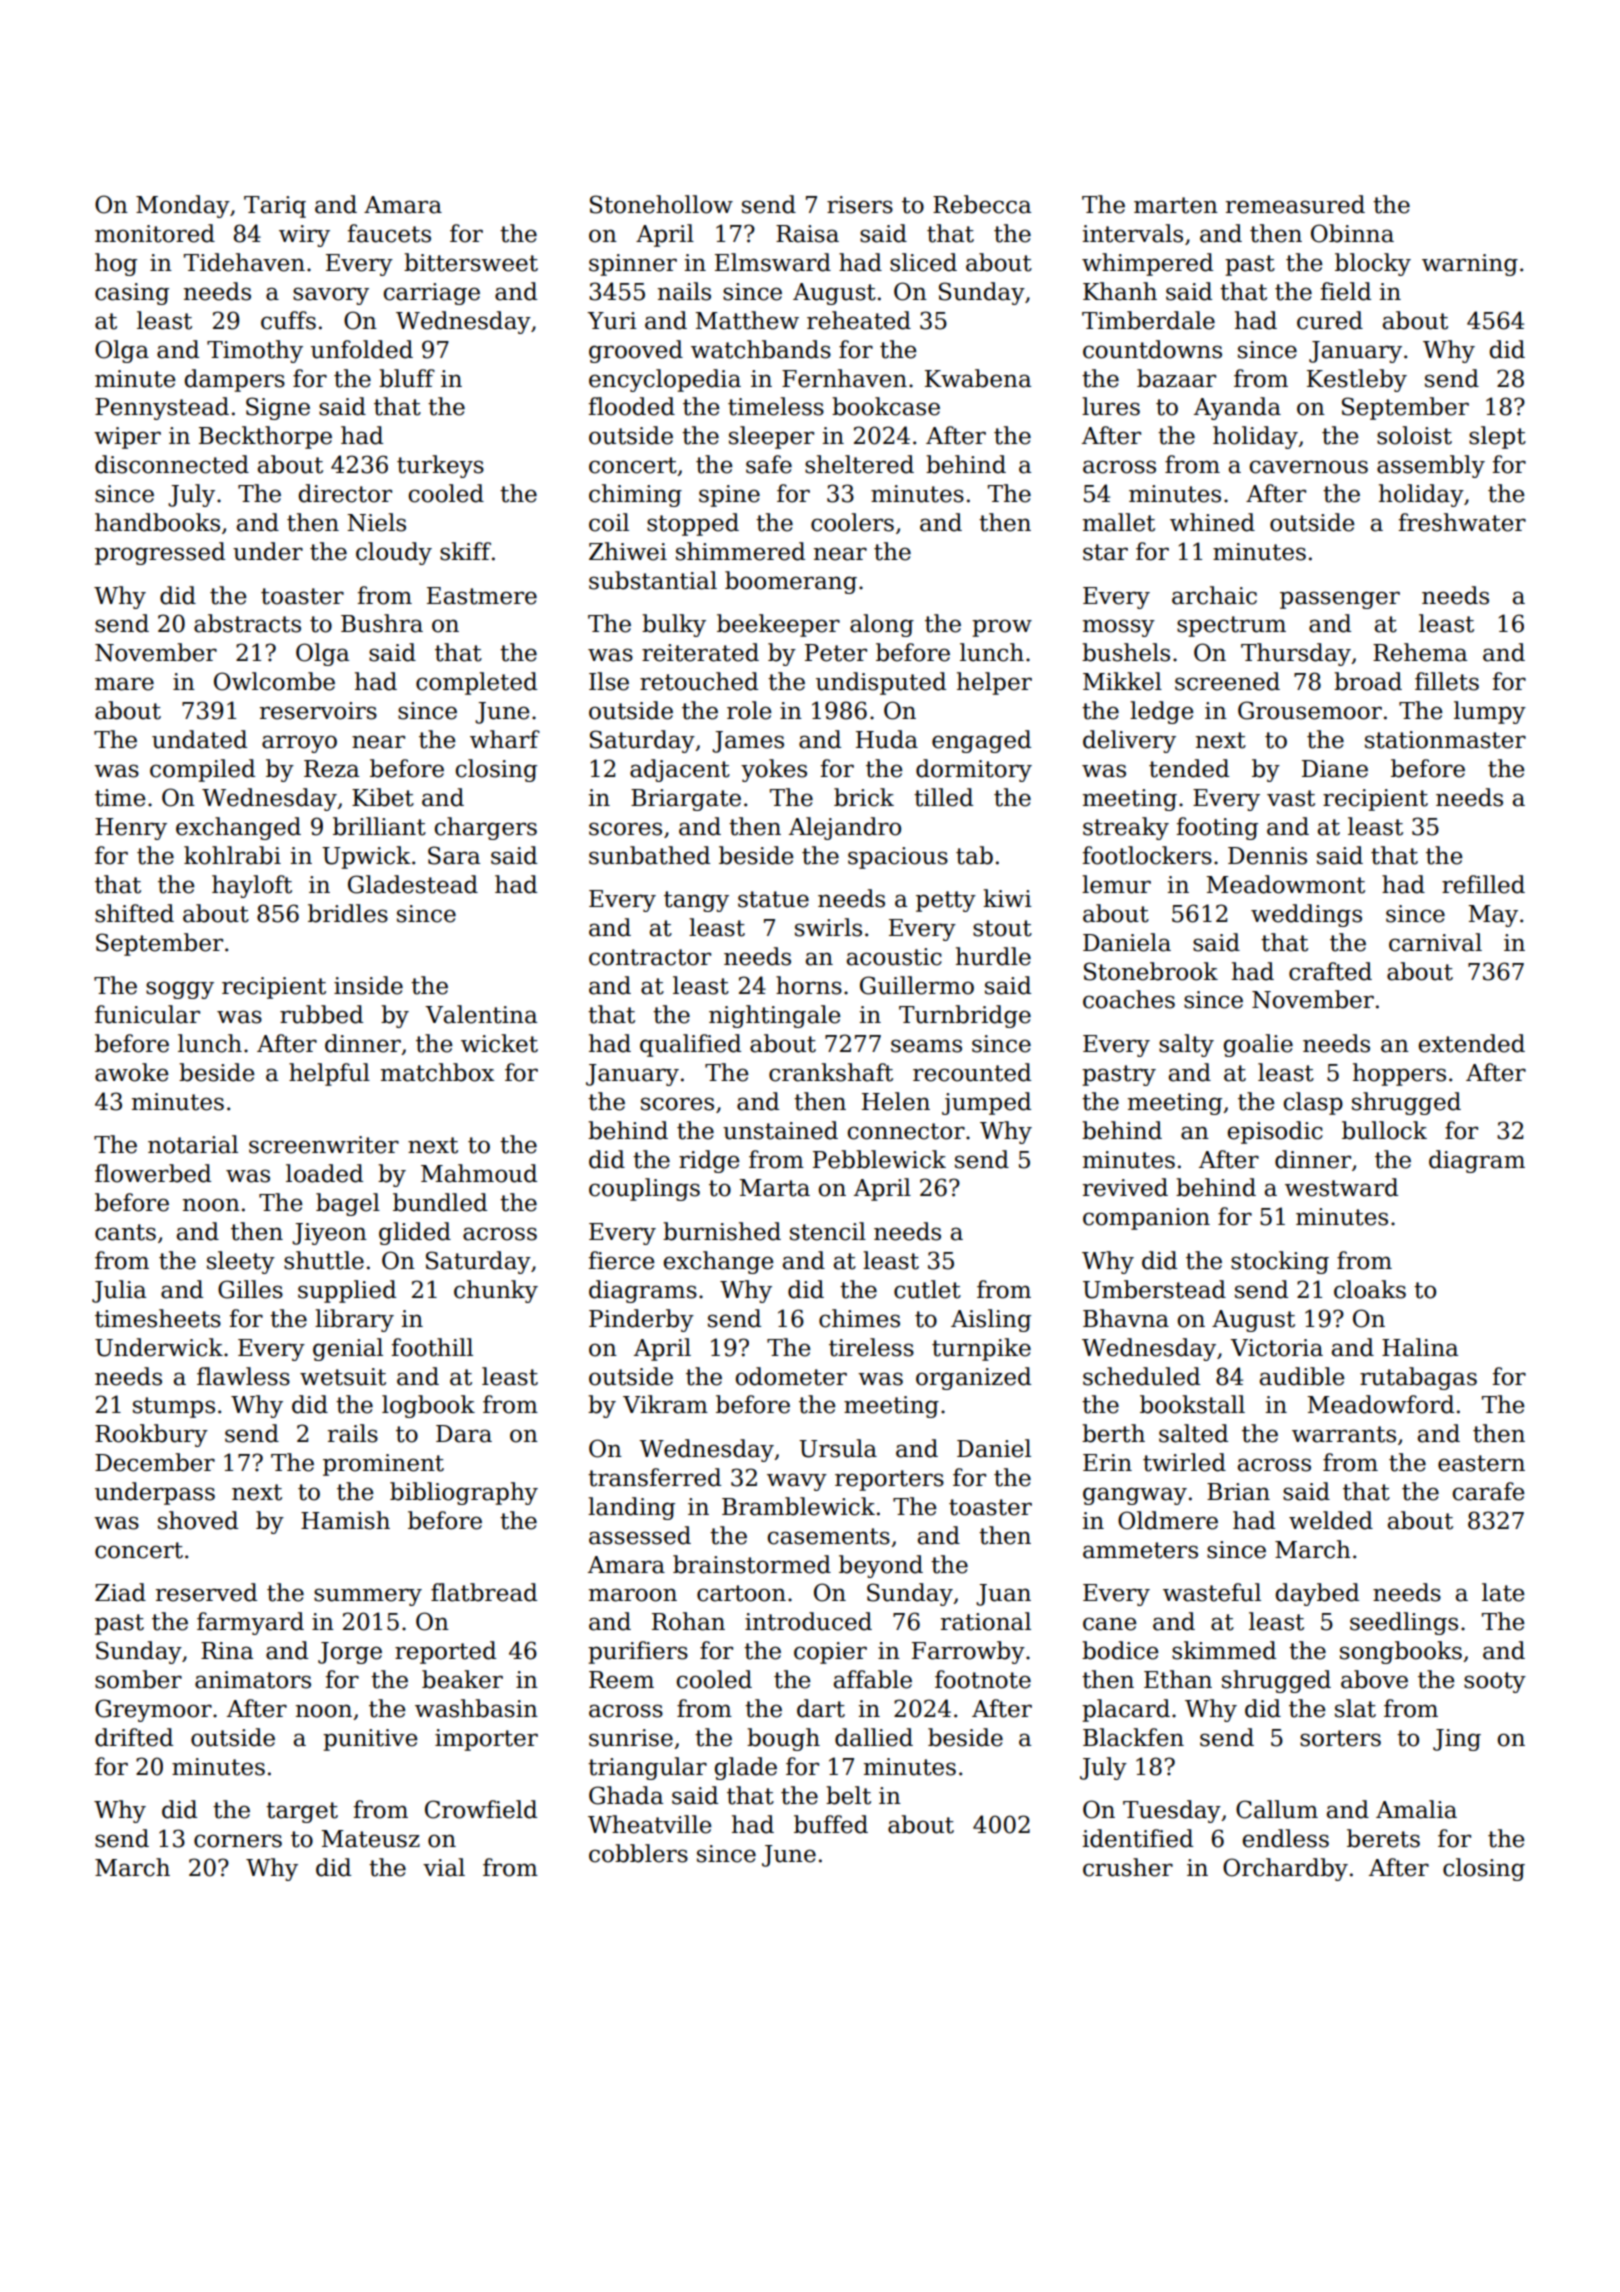 The image size is (1620, 2292). Describe the element at coordinates (428, 1406) in the document. I see `logbook` at that location.
